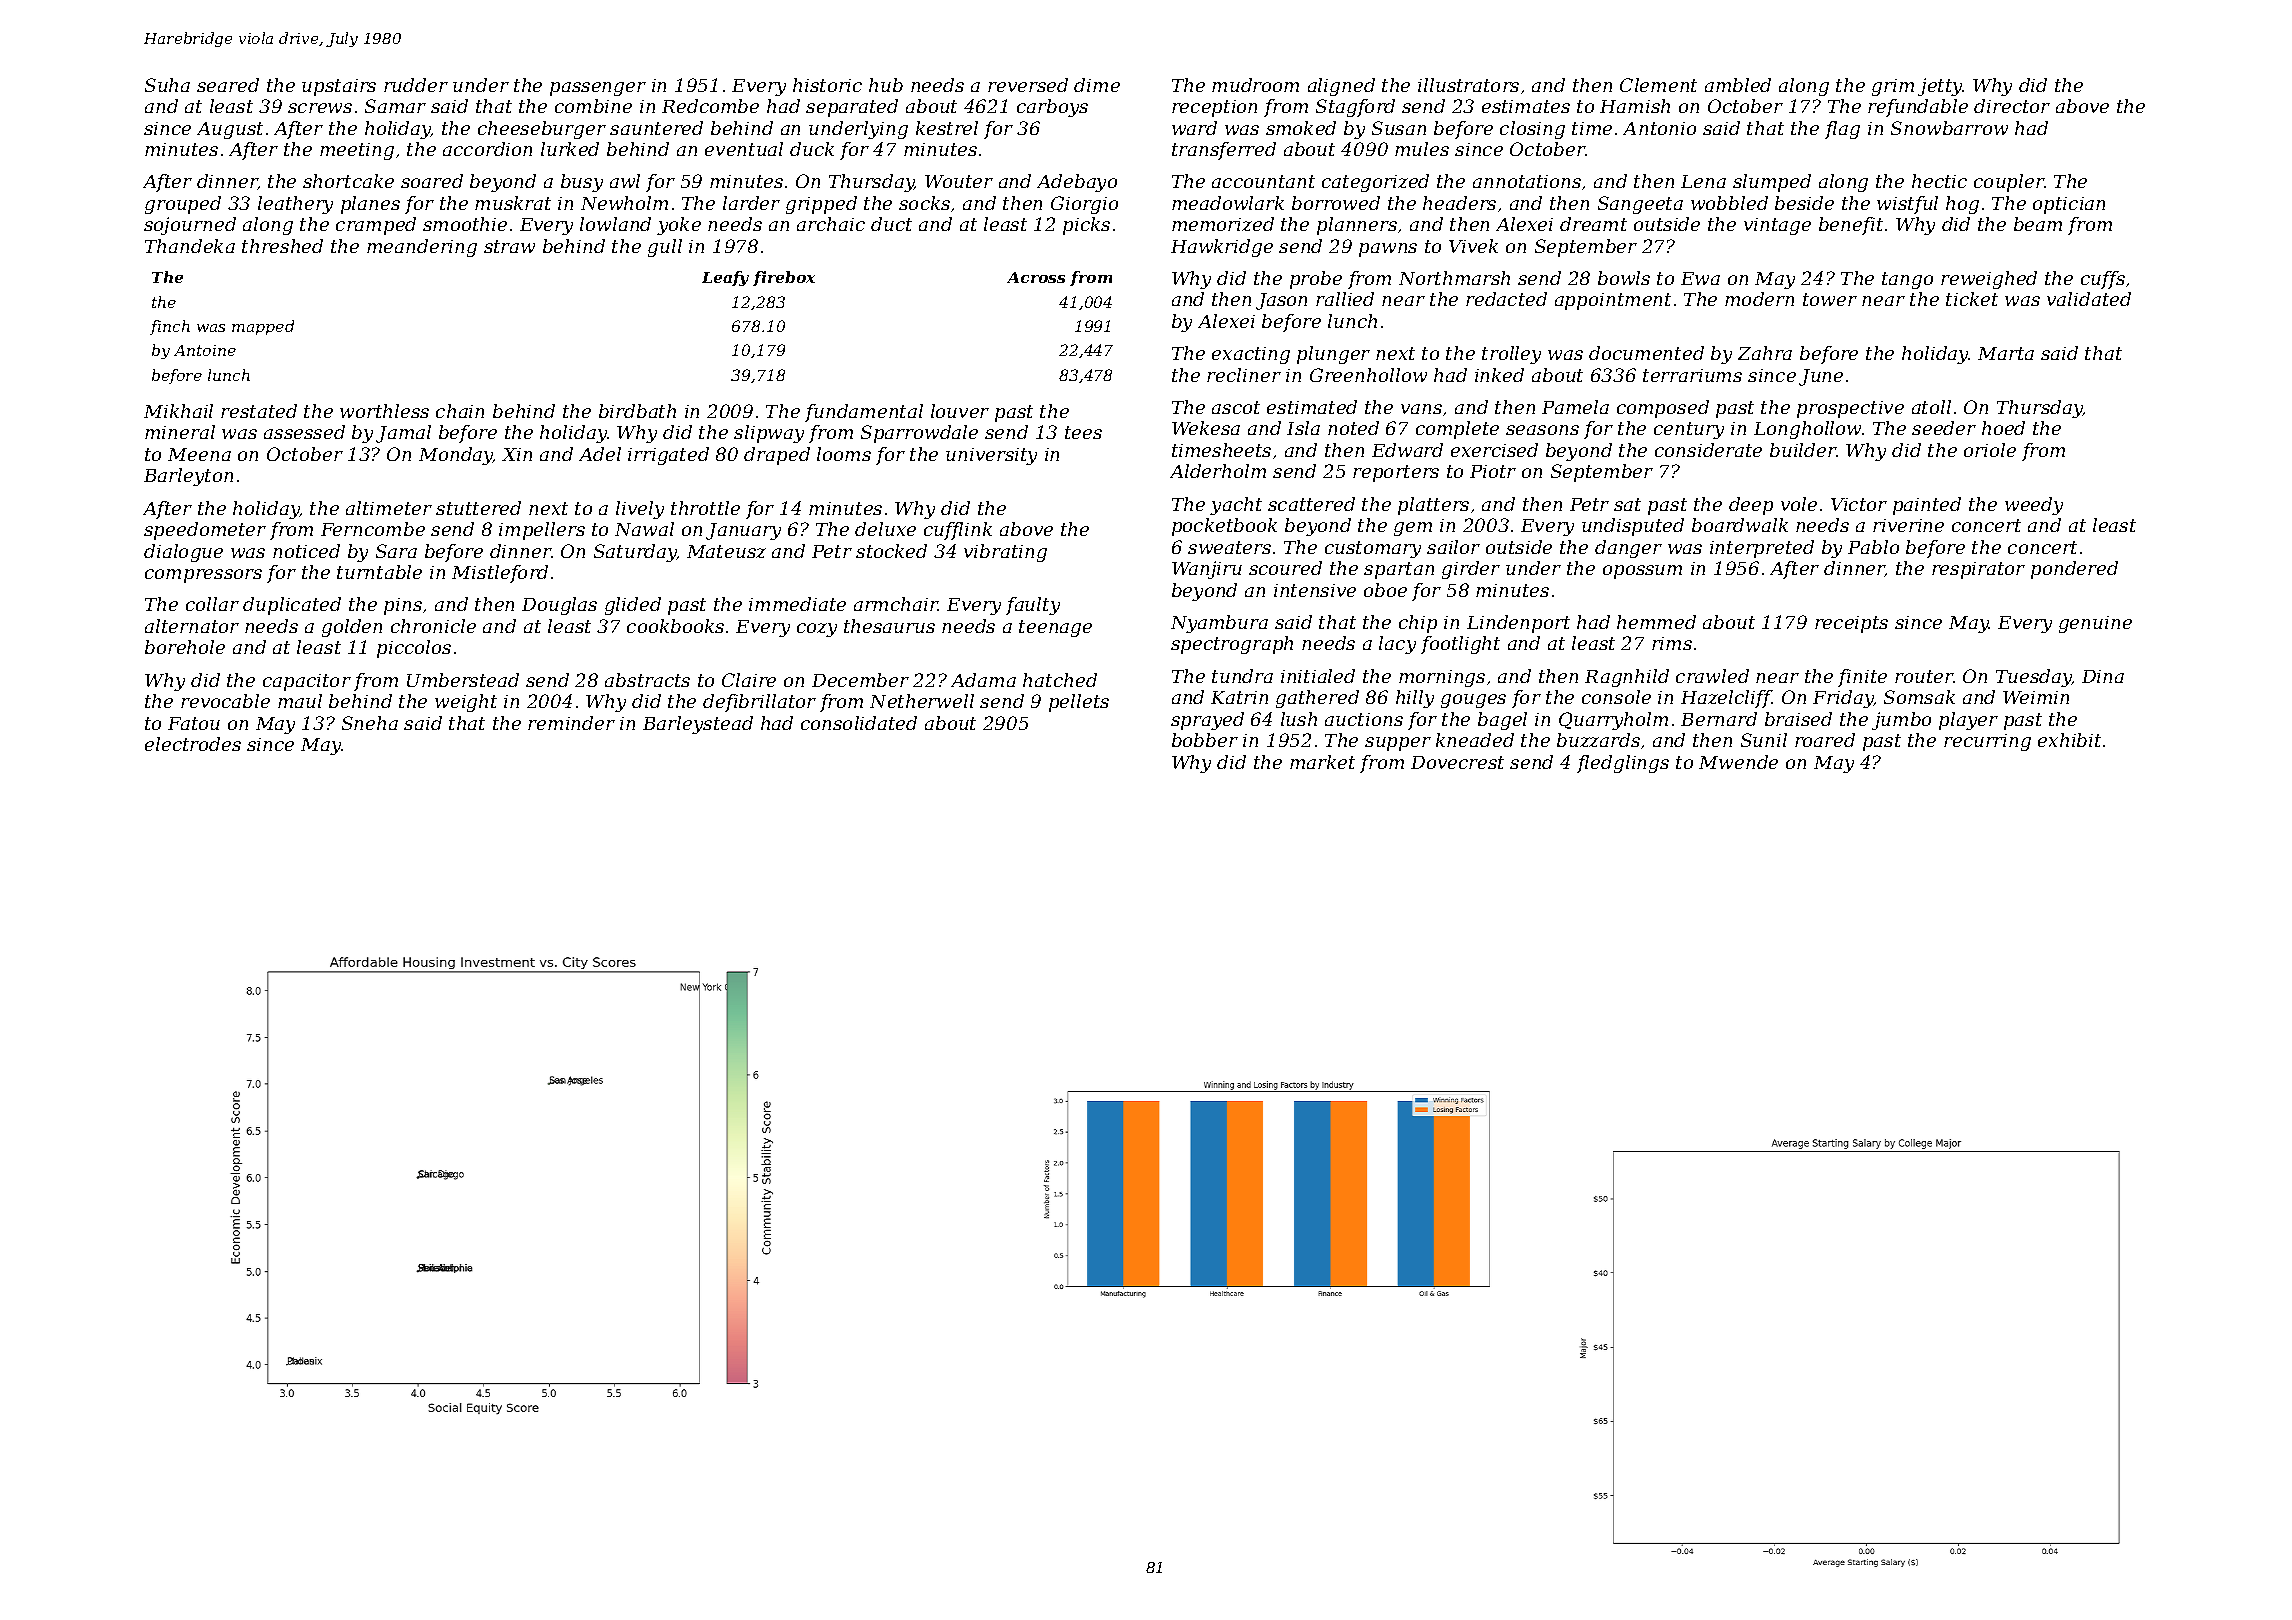 This screenshot has width=2292, height=1620. Describe the element at coordinates (1460, 645) in the screenshot. I see `footlight` at that location.
